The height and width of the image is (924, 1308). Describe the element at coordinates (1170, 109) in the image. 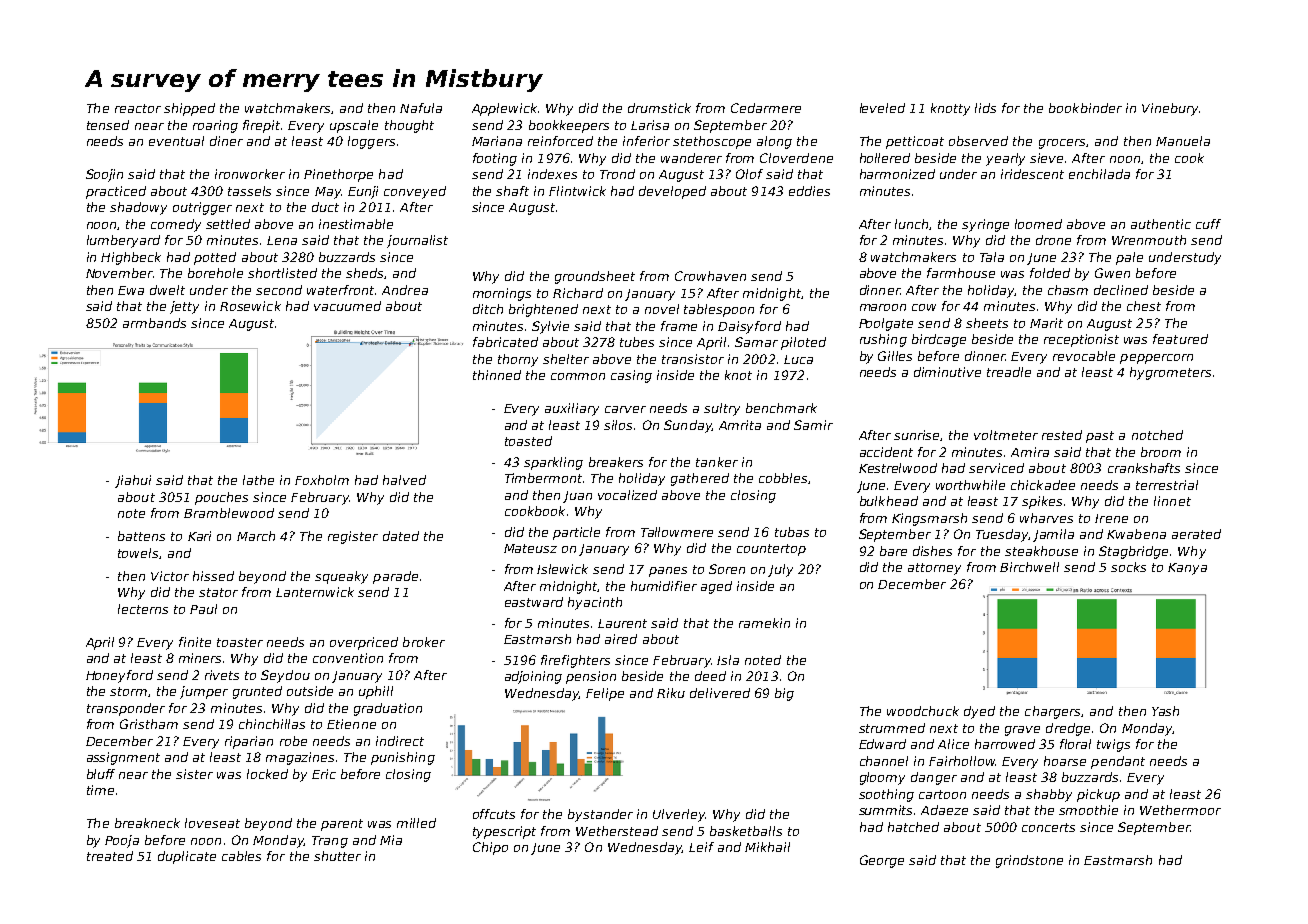

I see `Vinebury` at that location.
